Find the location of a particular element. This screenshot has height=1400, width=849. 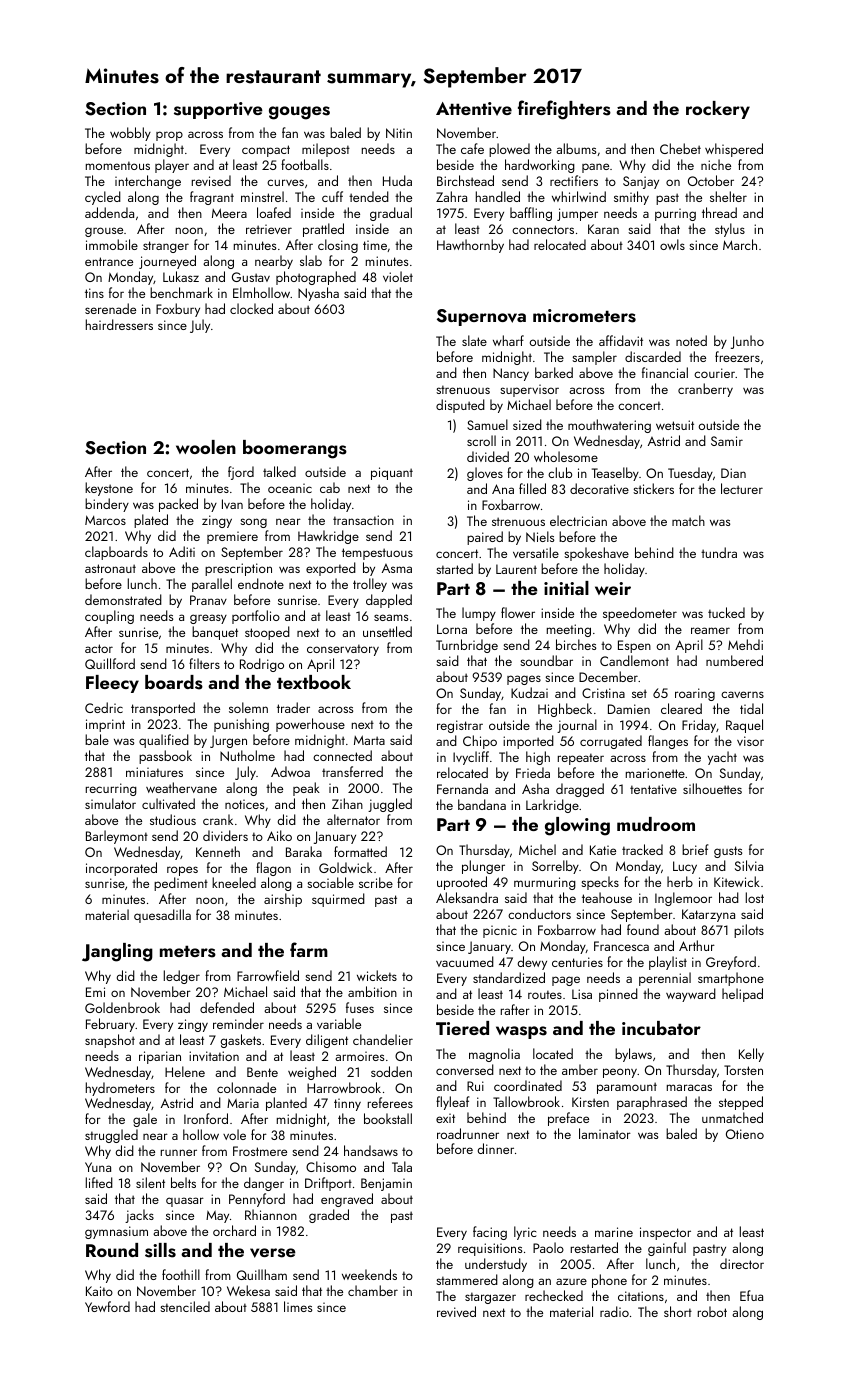

Yewford is located at coordinates (107, 1306).
